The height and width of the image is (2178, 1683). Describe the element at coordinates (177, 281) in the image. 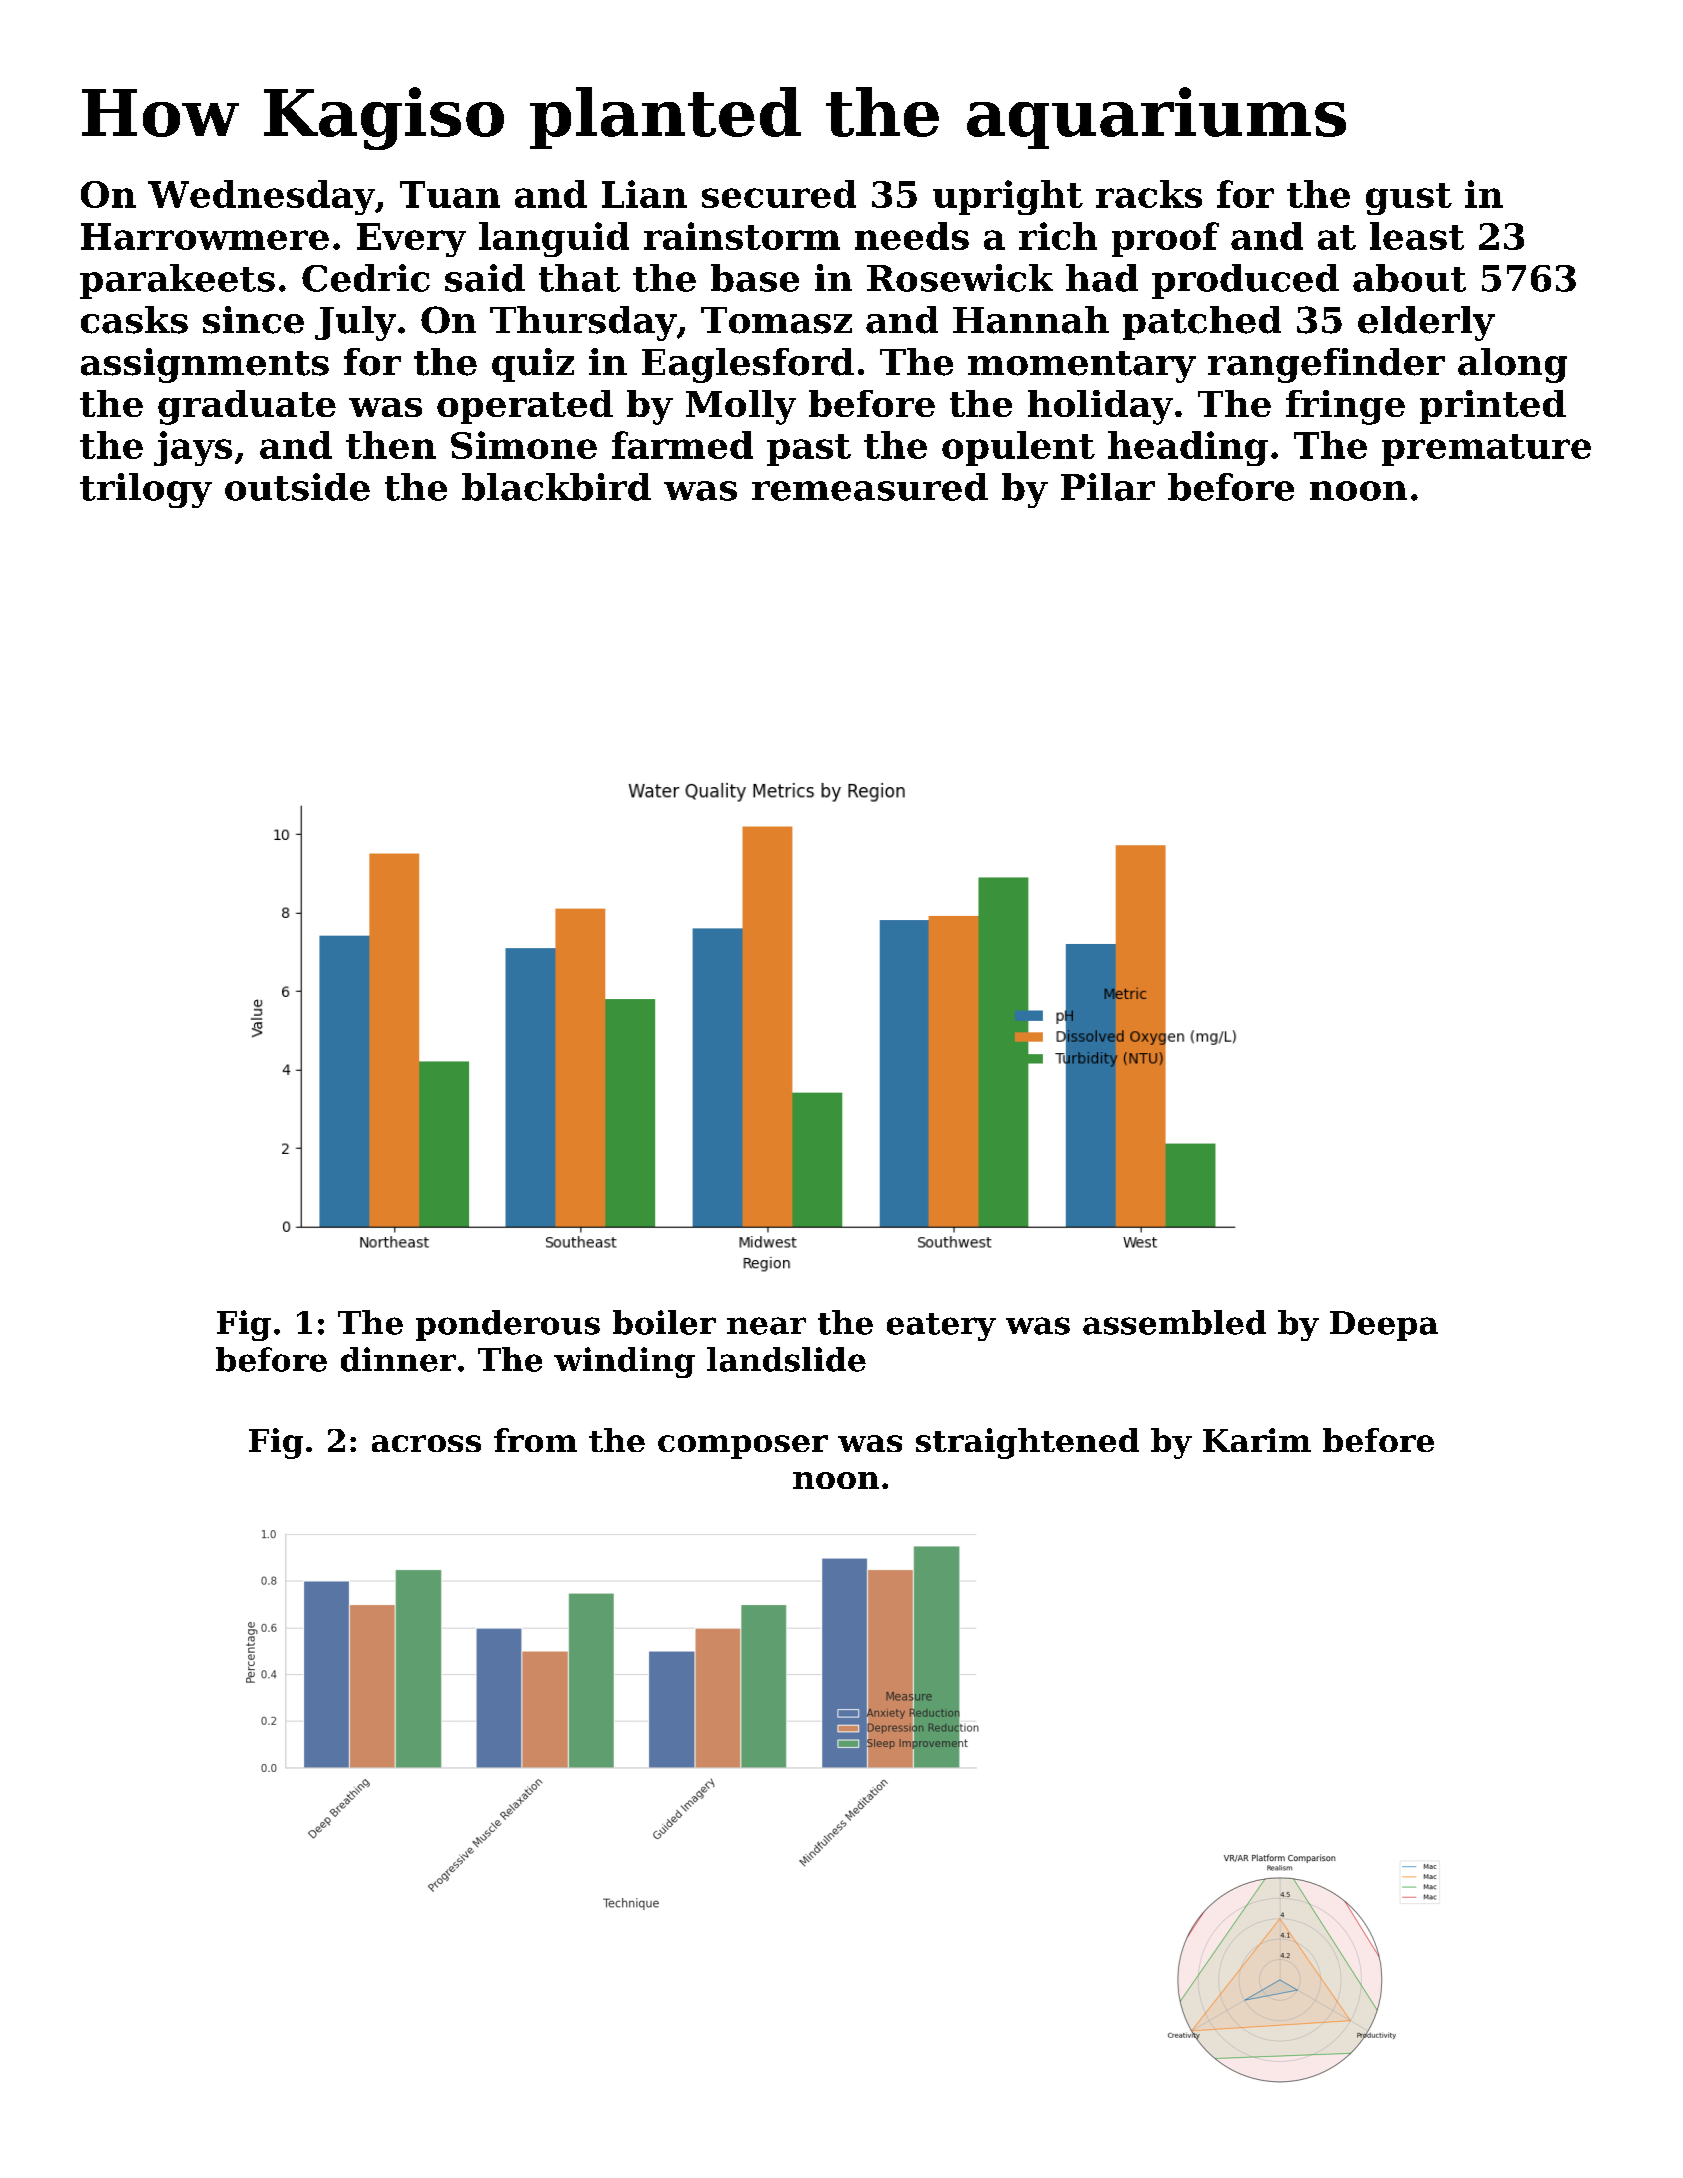

I see `parakeets` at that location.
